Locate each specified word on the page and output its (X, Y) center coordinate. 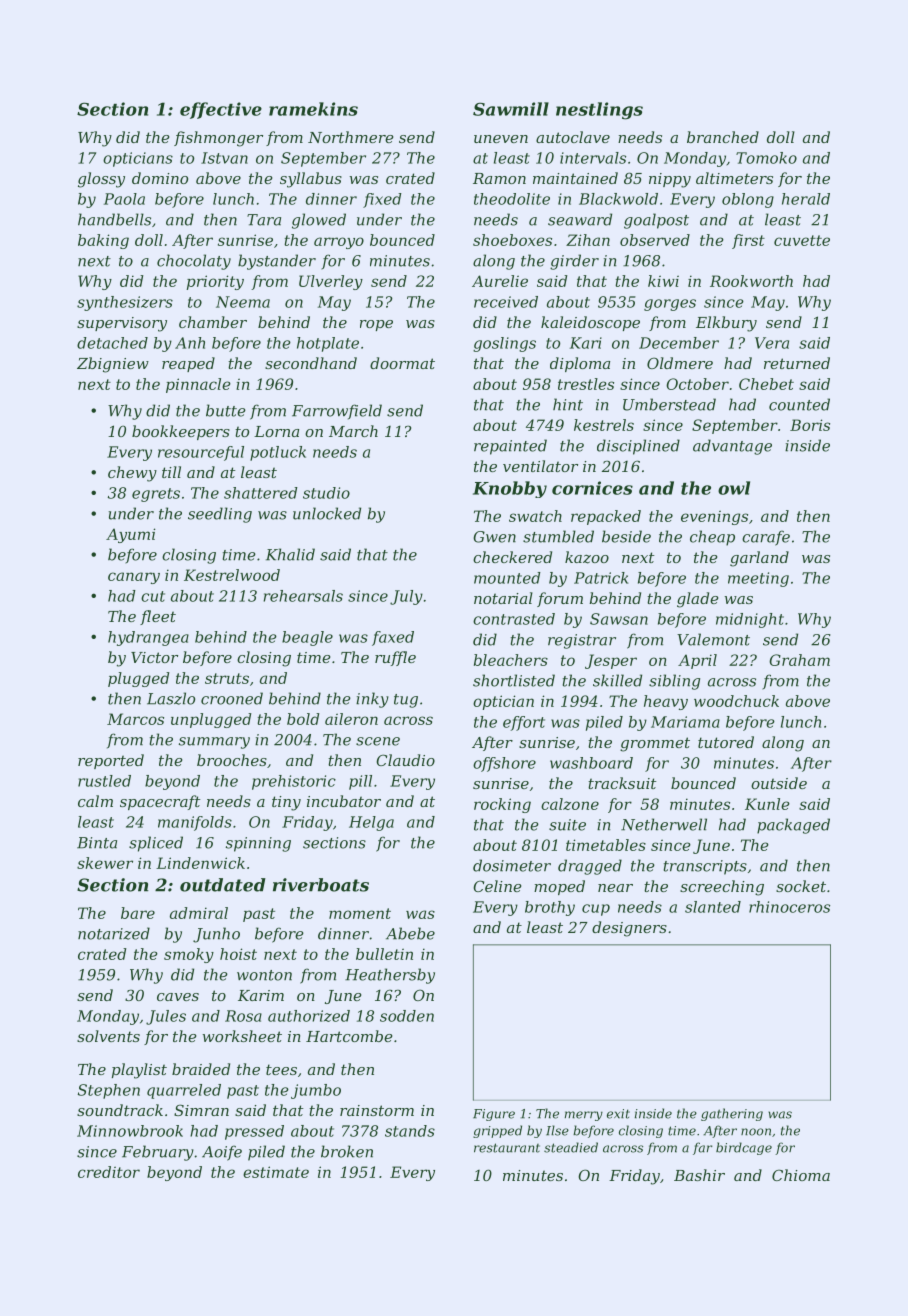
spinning (258, 844)
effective (221, 110)
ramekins (313, 109)
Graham (799, 660)
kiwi (663, 281)
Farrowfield (337, 412)
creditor (109, 1172)
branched (723, 137)
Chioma (801, 1175)
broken (347, 1151)
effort (524, 723)
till (171, 472)
